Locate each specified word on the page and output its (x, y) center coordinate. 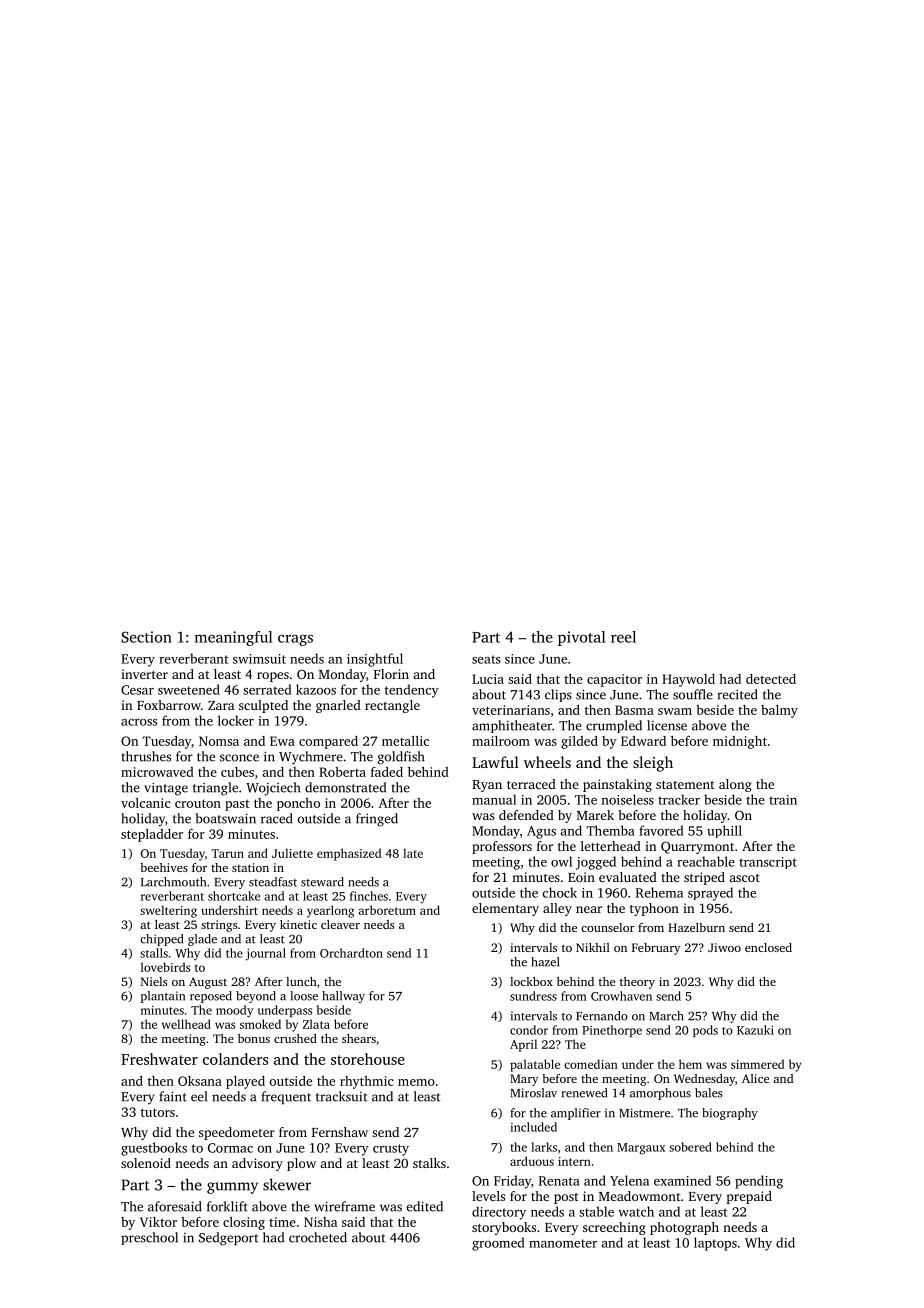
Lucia (488, 679)
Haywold (688, 680)
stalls (154, 953)
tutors (158, 1112)
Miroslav (533, 1093)
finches (369, 896)
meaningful (234, 638)
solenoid (146, 1163)
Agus (541, 832)
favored (661, 830)
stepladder (152, 835)
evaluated (628, 877)
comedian (591, 1064)
